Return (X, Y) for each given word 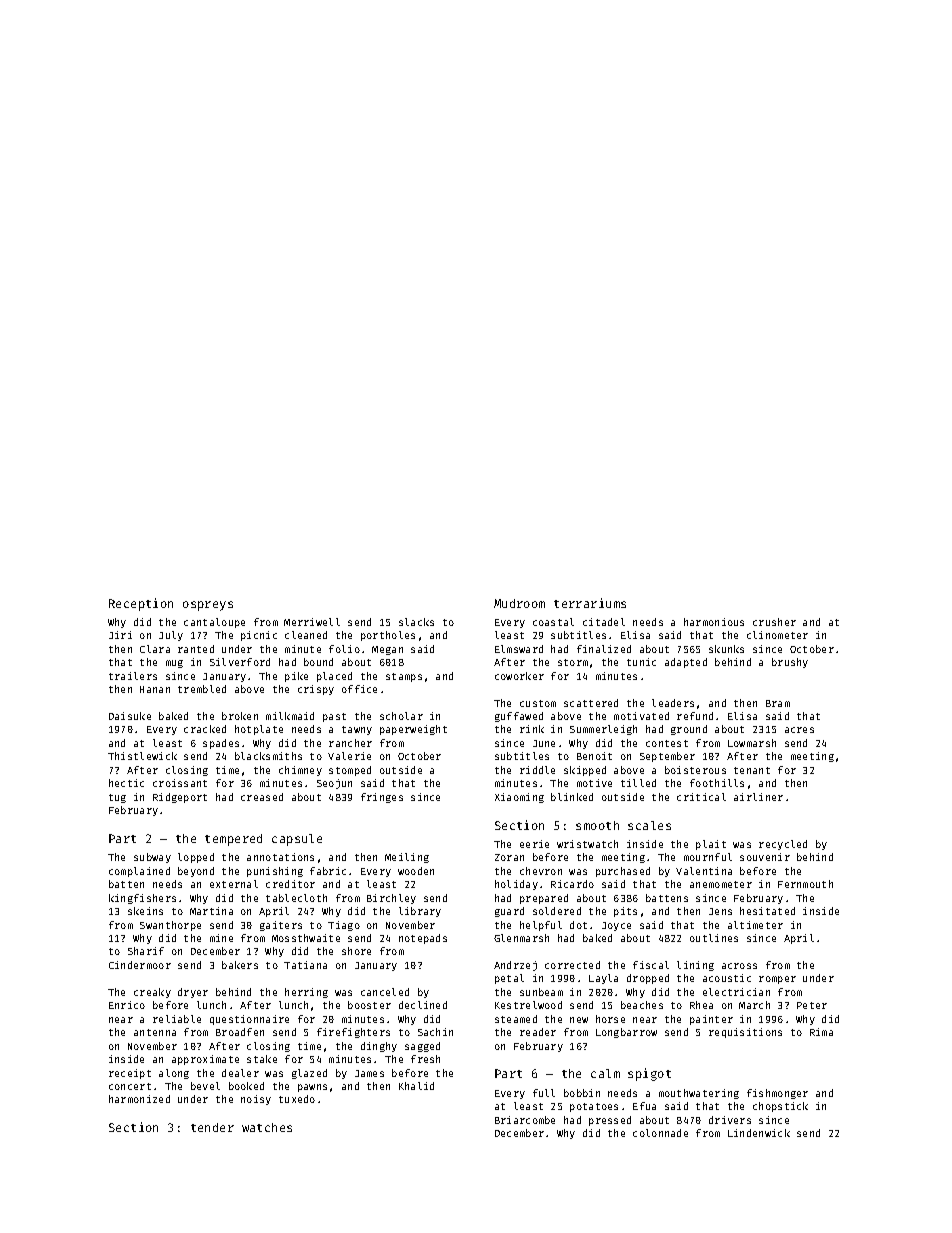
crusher (774, 622)
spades (221, 744)
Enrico (127, 1005)
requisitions (745, 1033)
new (579, 1020)
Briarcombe (525, 1120)
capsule (297, 840)
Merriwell (312, 622)
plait (711, 845)
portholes (388, 636)
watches (267, 1127)
